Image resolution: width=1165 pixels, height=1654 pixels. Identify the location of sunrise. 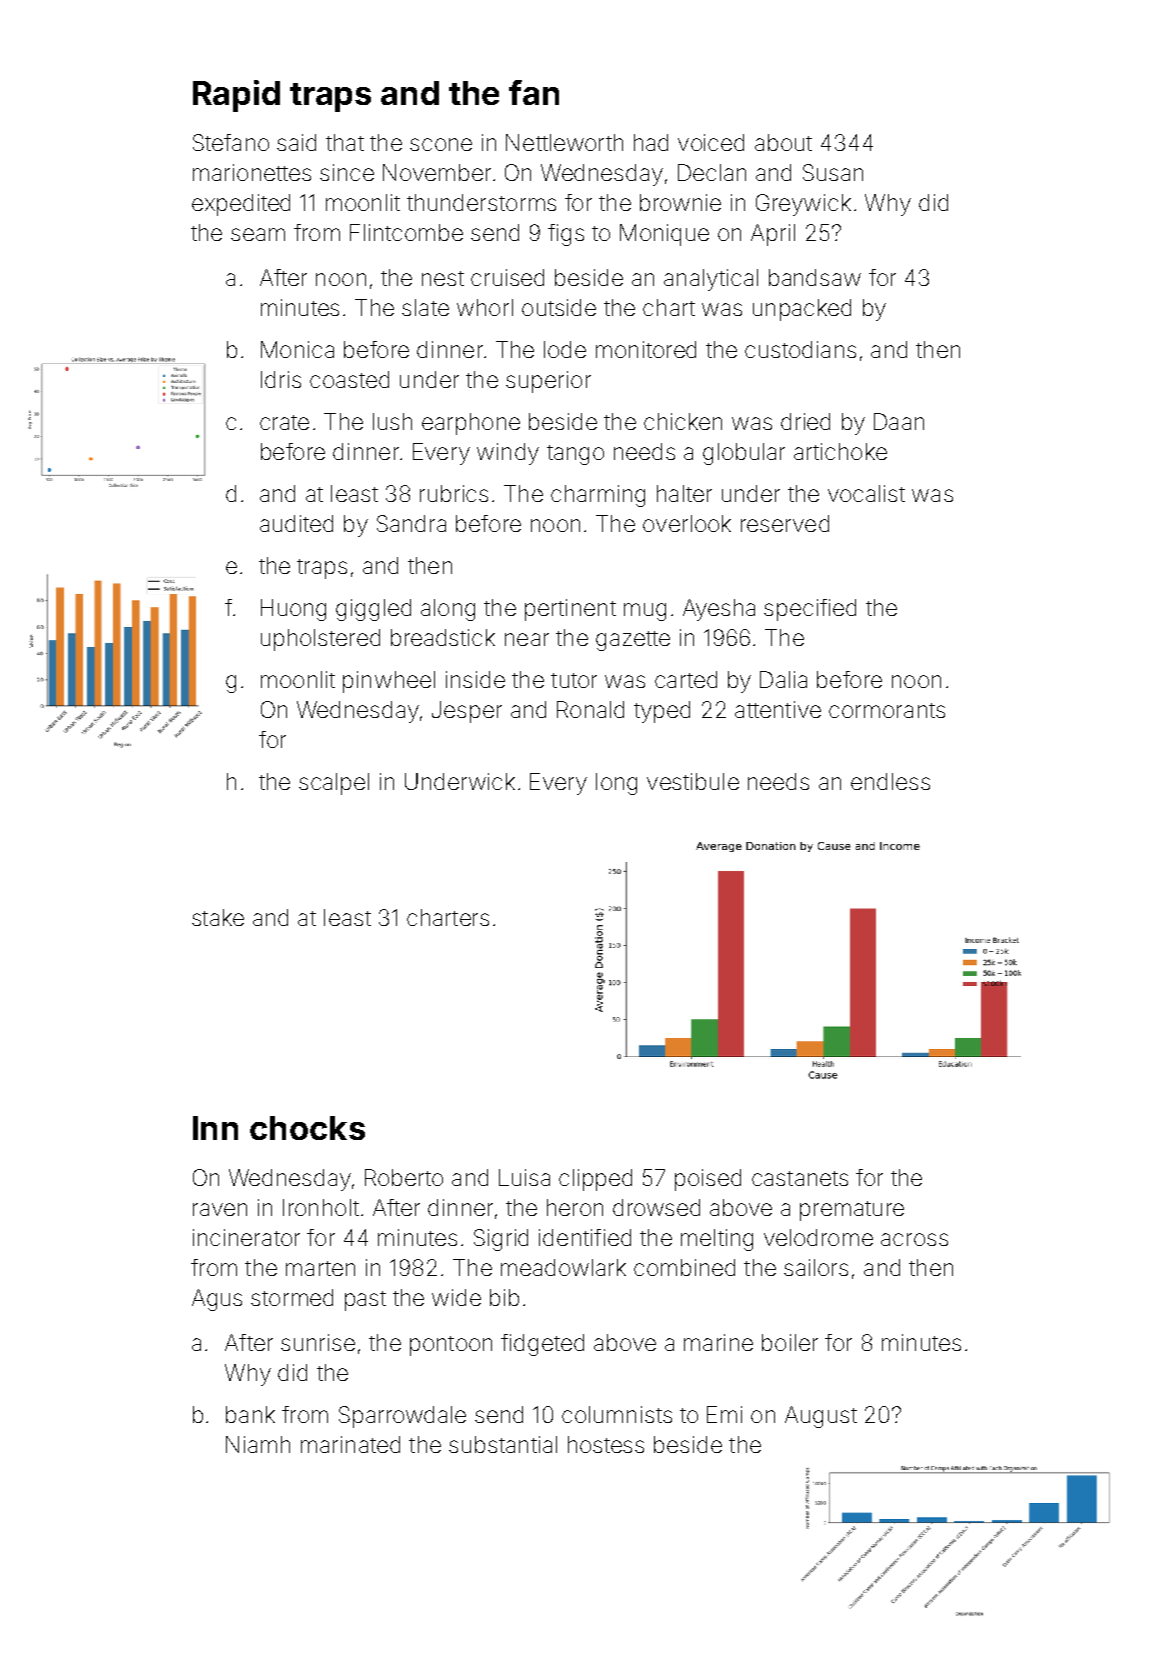
(318, 1342).
